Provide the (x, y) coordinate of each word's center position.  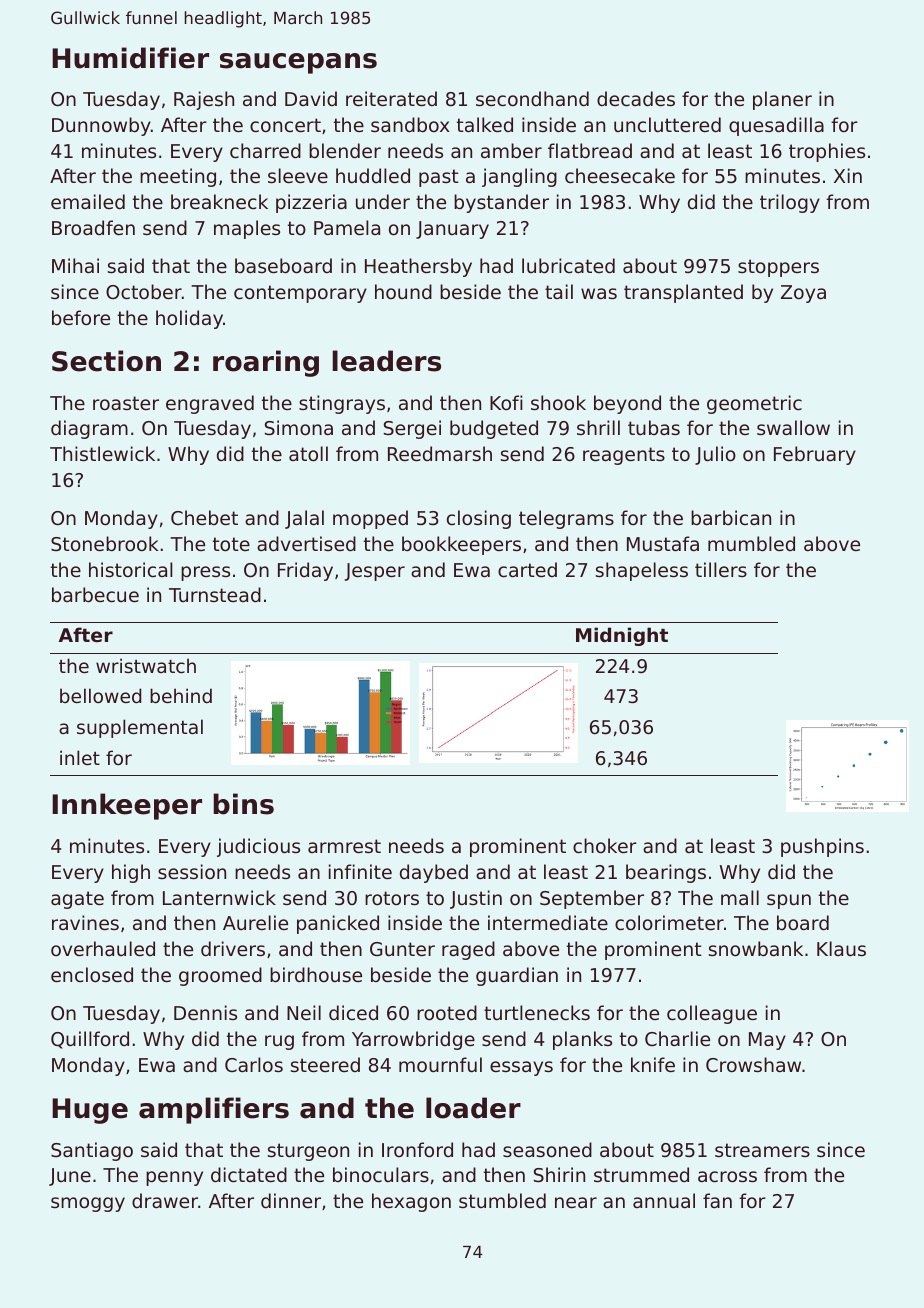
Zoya (803, 294)
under (383, 201)
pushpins (822, 847)
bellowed (100, 695)
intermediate (548, 922)
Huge (90, 1111)
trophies (827, 152)
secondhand (532, 98)
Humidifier (130, 58)
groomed (220, 976)
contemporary (300, 294)
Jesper (375, 572)
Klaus (841, 948)
